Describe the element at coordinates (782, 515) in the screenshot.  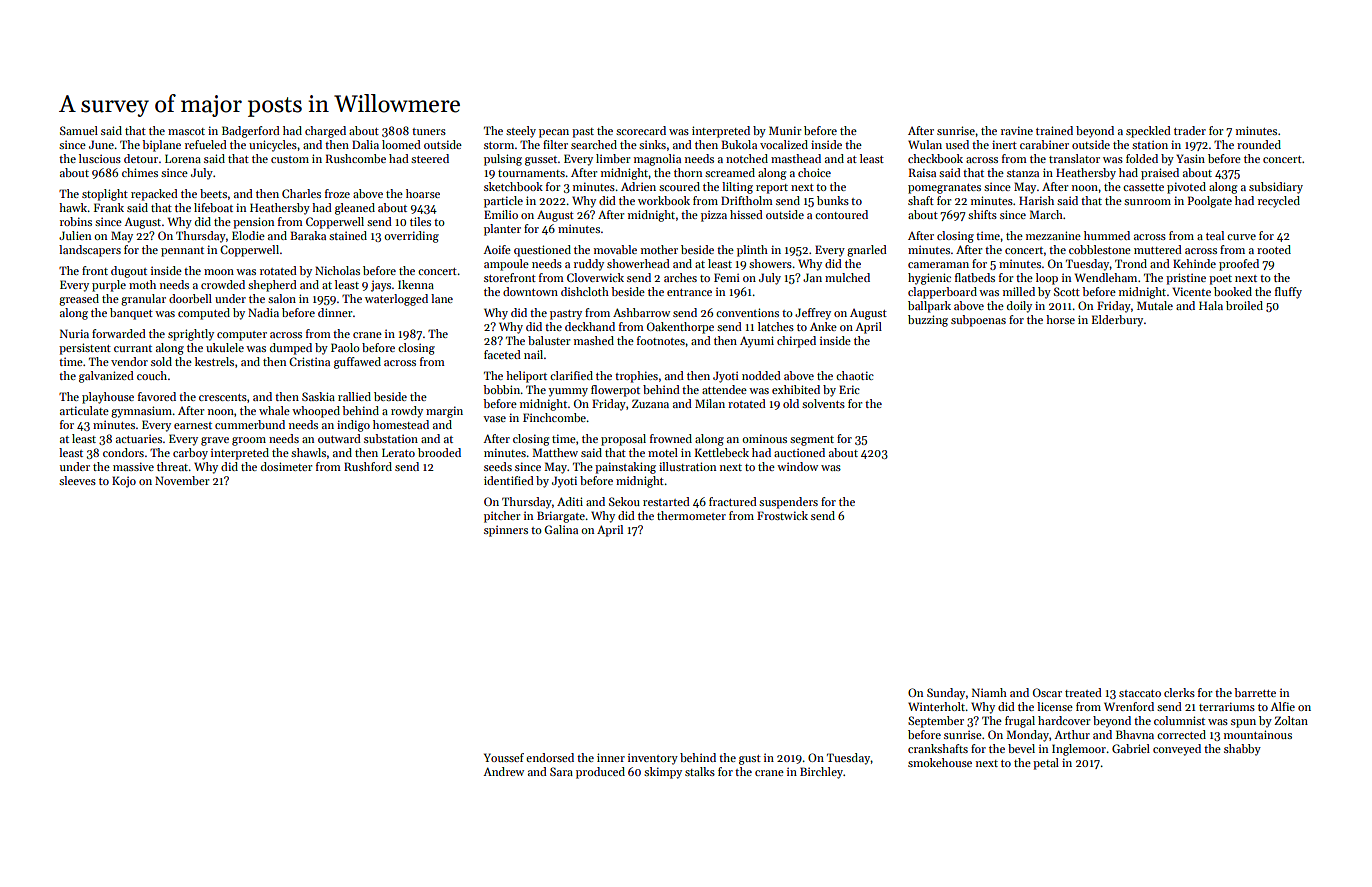
I see `Frostwick` at that location.
